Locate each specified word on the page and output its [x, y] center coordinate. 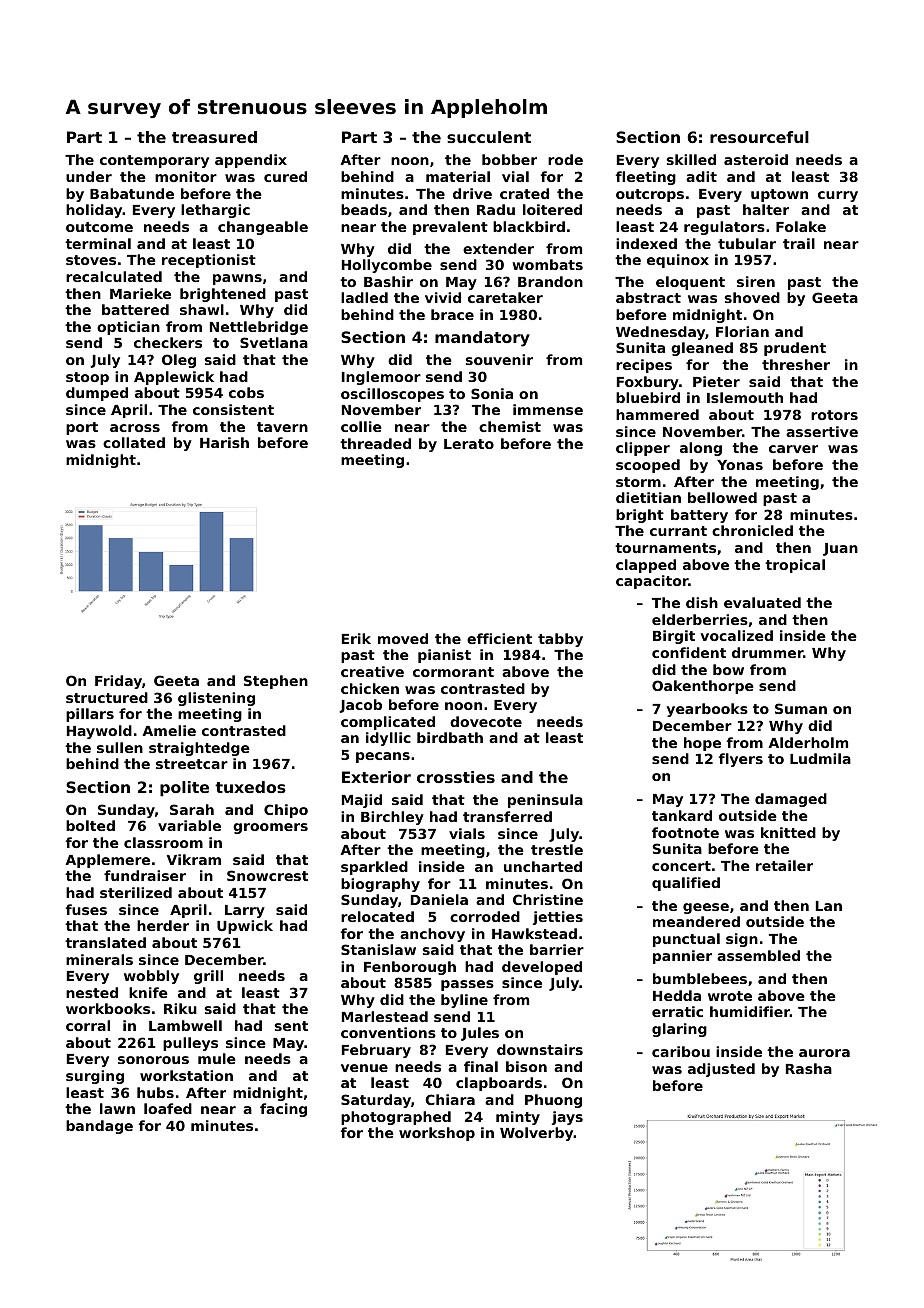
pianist [444, 656]
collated [134, 442]
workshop [437, 1134]
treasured [214, 137]
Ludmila [820, 758]
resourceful [759, 137]
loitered [552, 209]
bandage [99, 1127]
